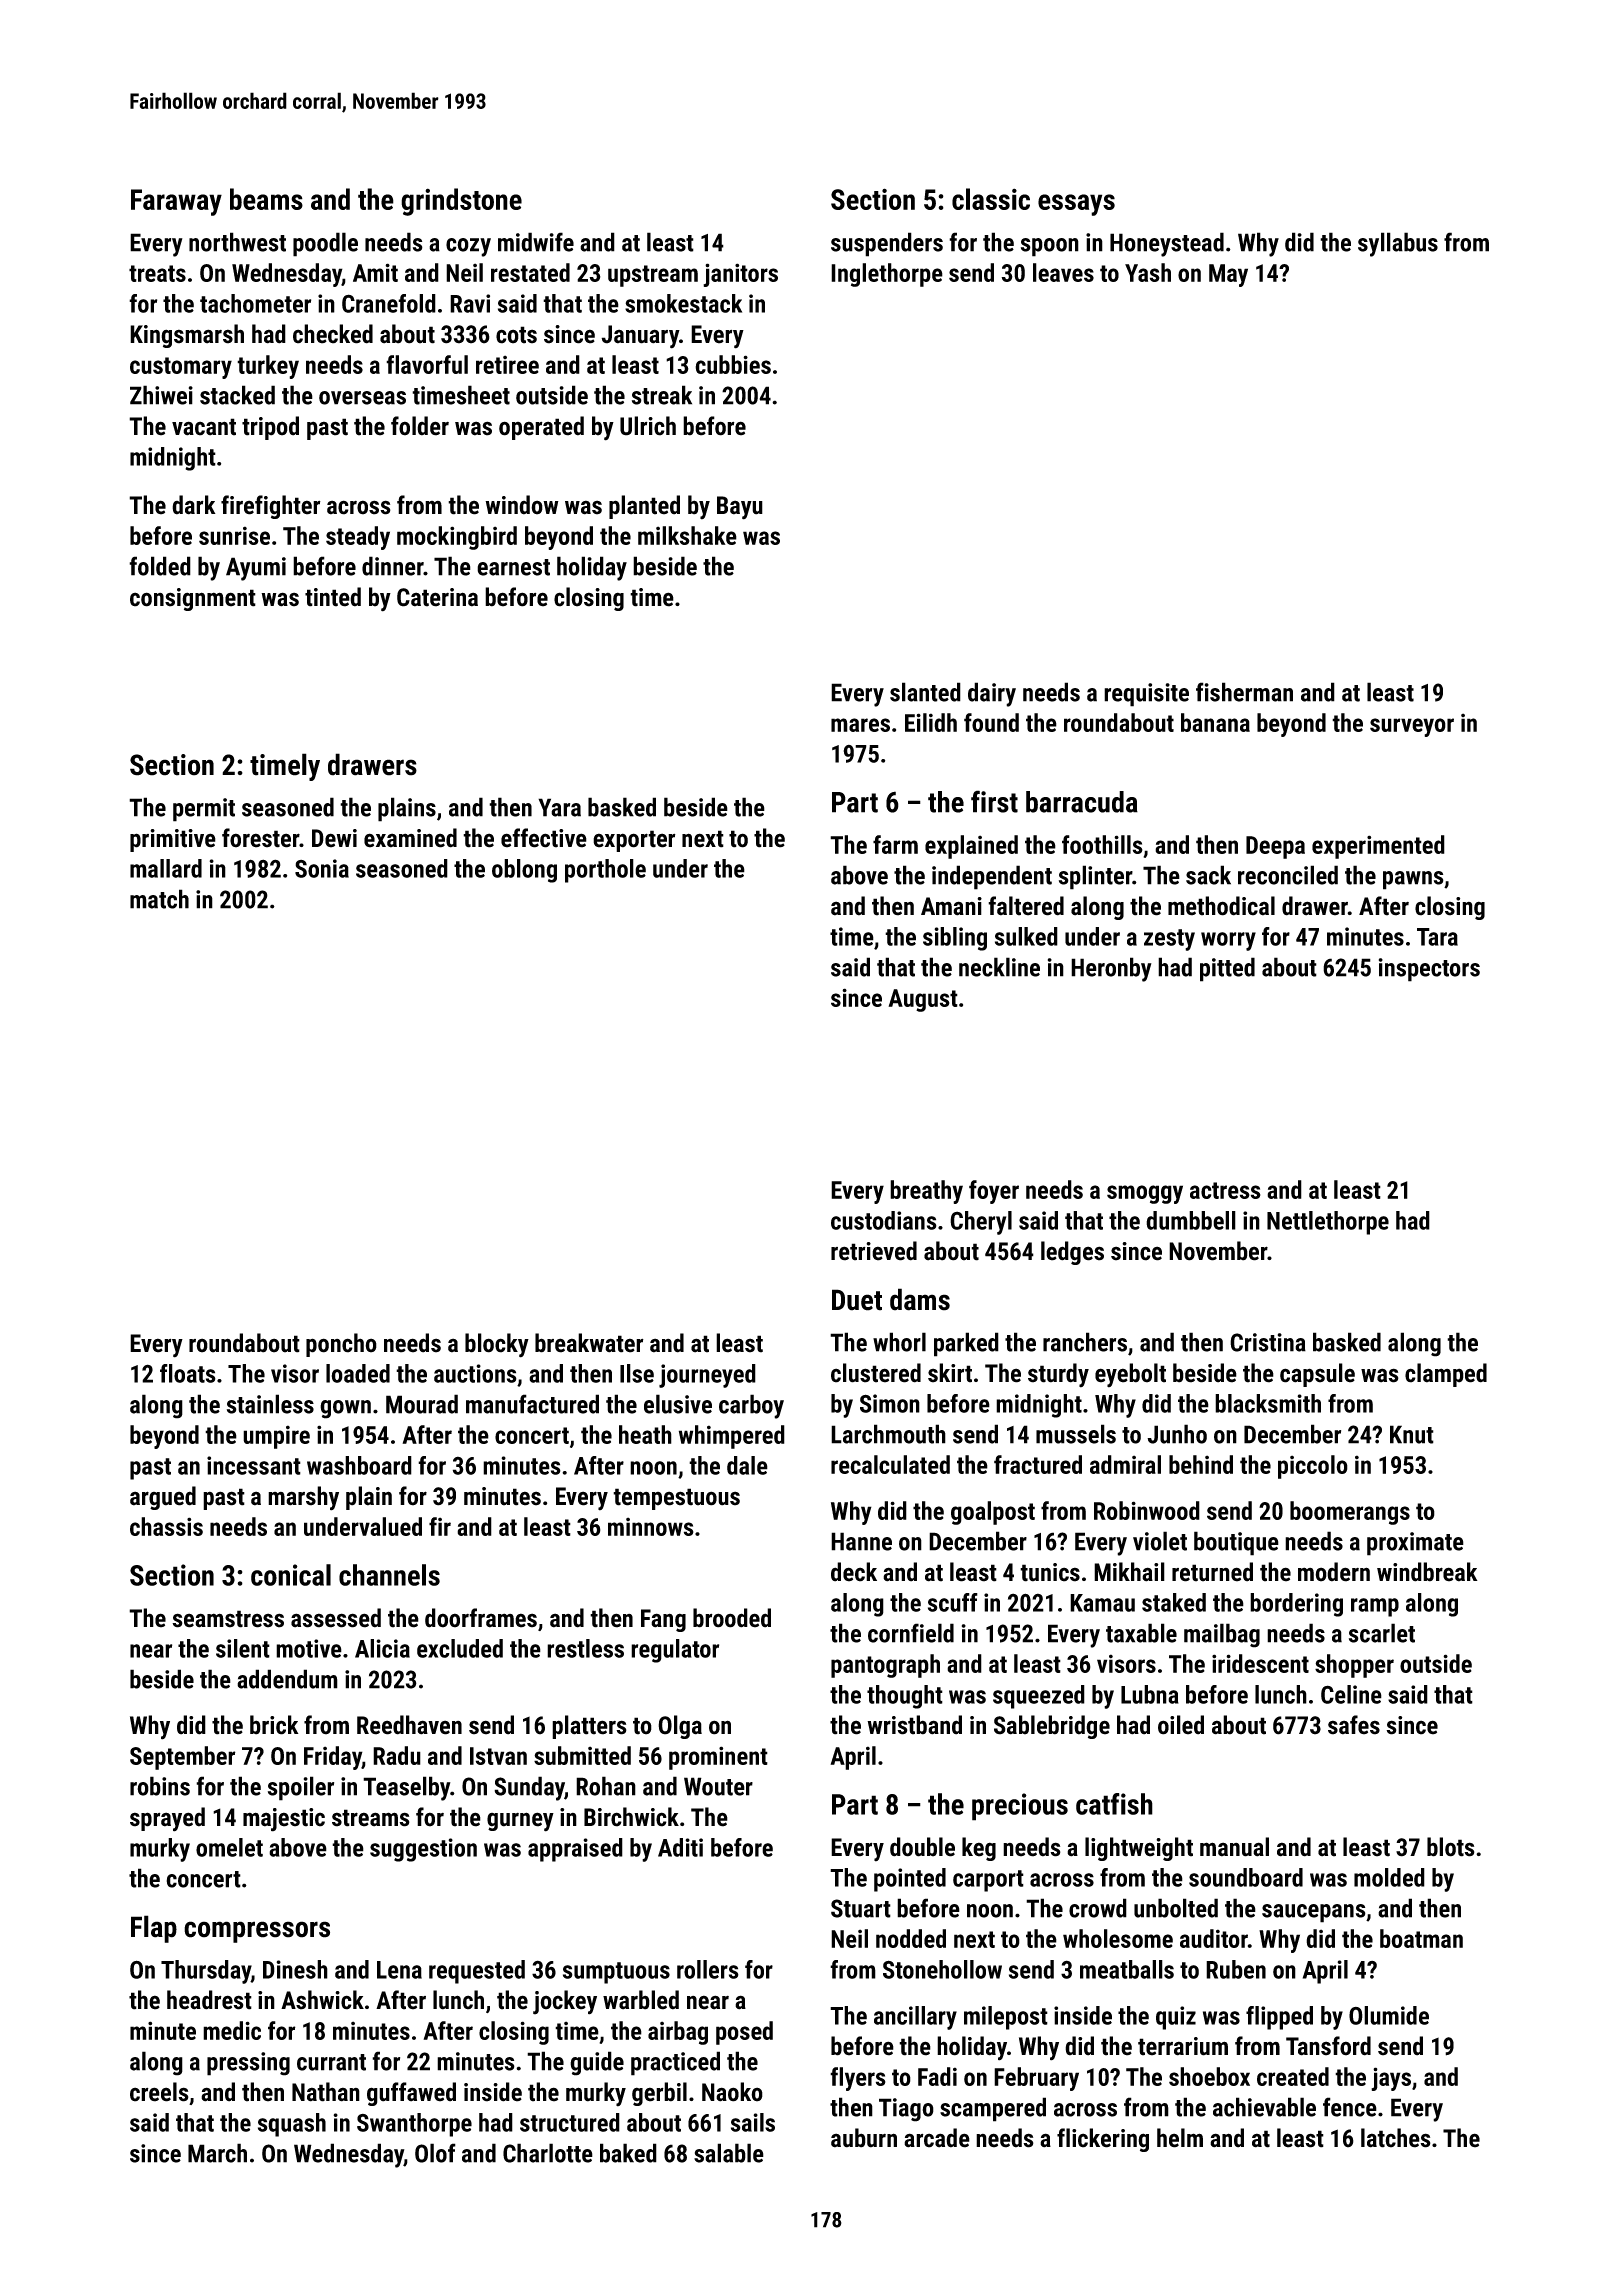 This screenshot has width=1620, height=2292. What do you see at coordinates (1244, 692) in the screenshot?
I see `fisherman` at bounding box center [1244, 692].
